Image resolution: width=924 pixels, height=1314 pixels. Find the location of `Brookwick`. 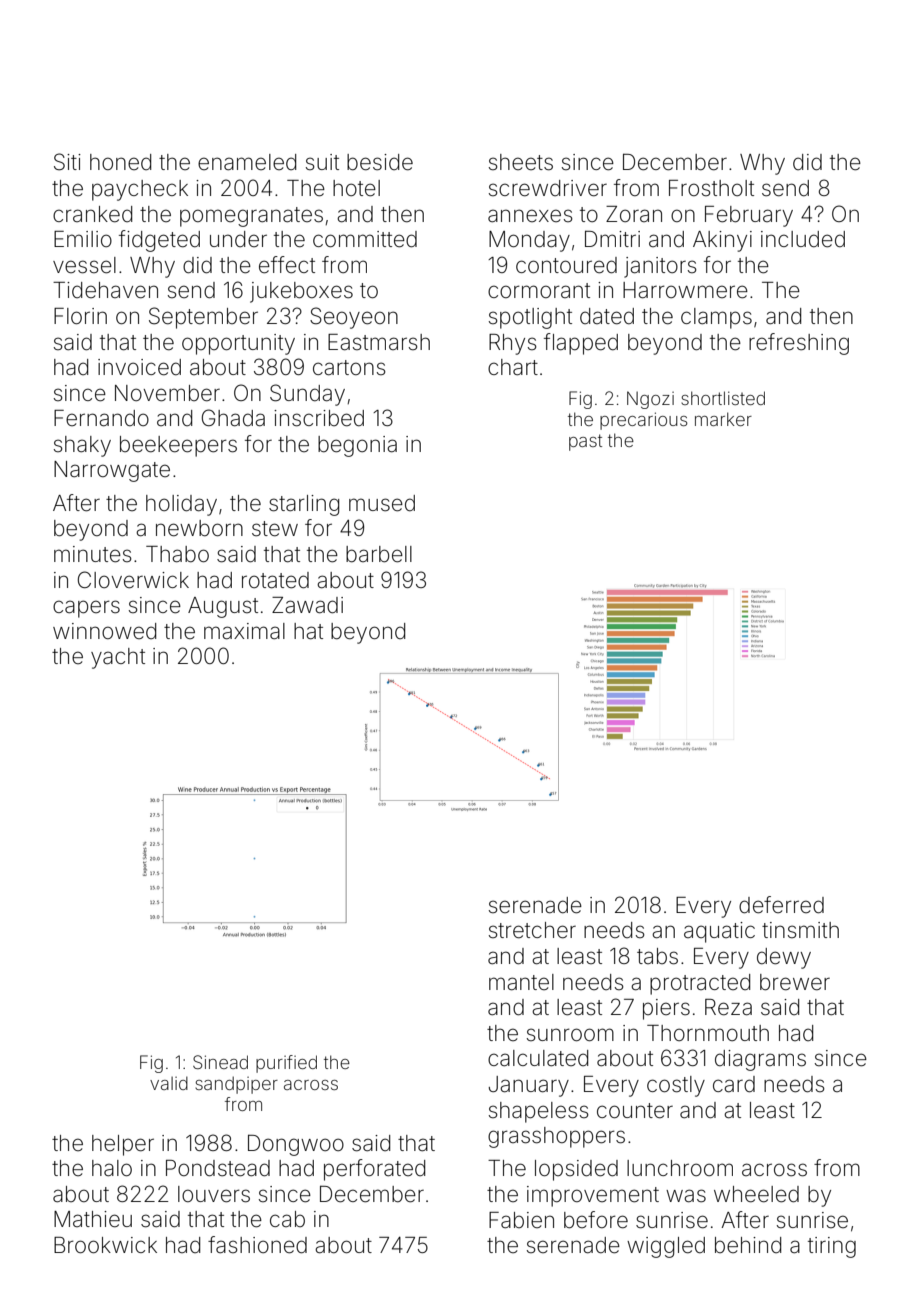

Brookwick is located at coordinates (105, 1245).
